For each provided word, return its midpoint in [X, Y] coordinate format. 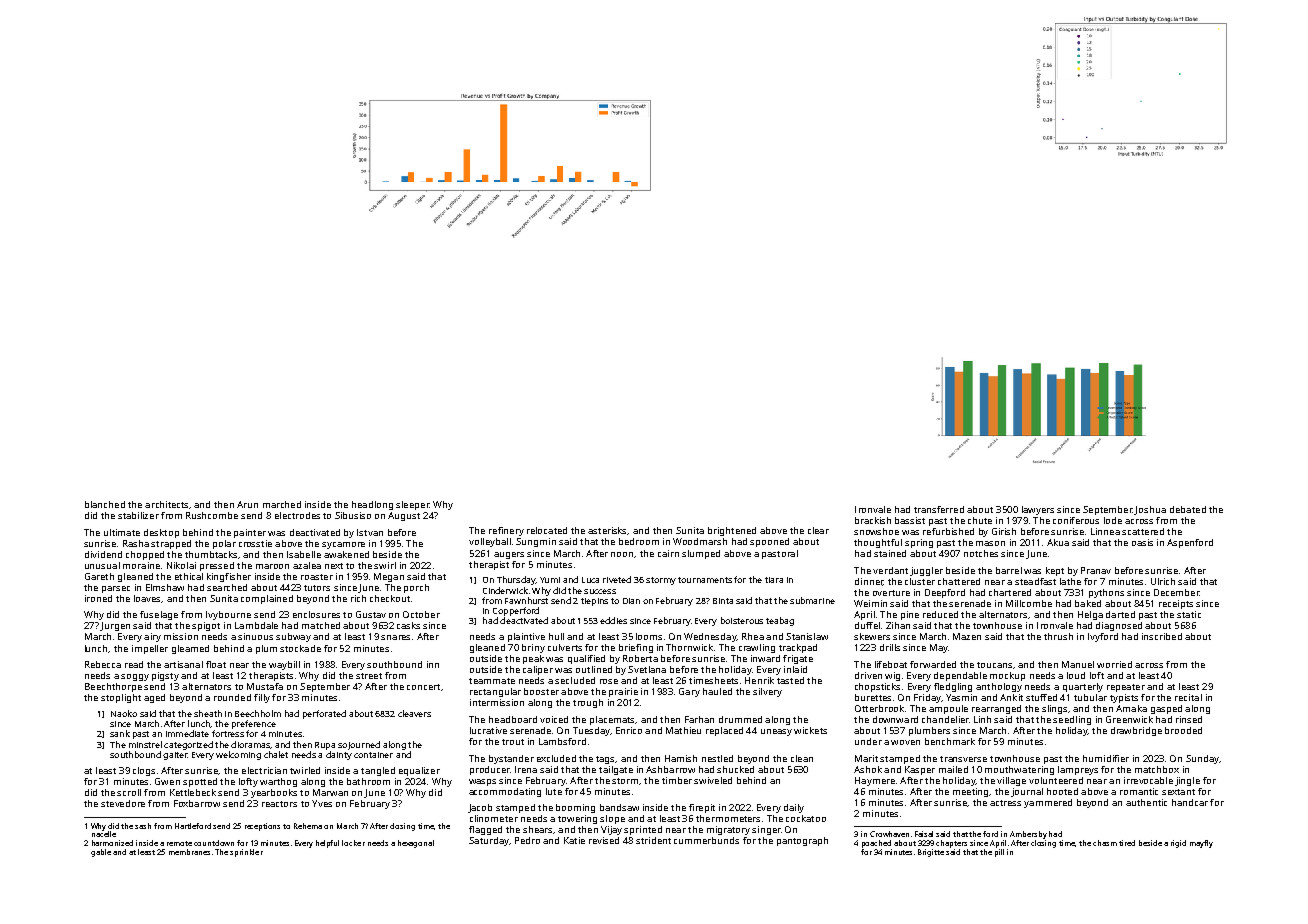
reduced [940, 614]
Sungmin [536, 542]
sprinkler [246, 853]
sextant [1178, 792]
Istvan [370, 532]
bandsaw [619, 807]
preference [254, 724]
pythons [1106, 593]
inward [765, 658]
